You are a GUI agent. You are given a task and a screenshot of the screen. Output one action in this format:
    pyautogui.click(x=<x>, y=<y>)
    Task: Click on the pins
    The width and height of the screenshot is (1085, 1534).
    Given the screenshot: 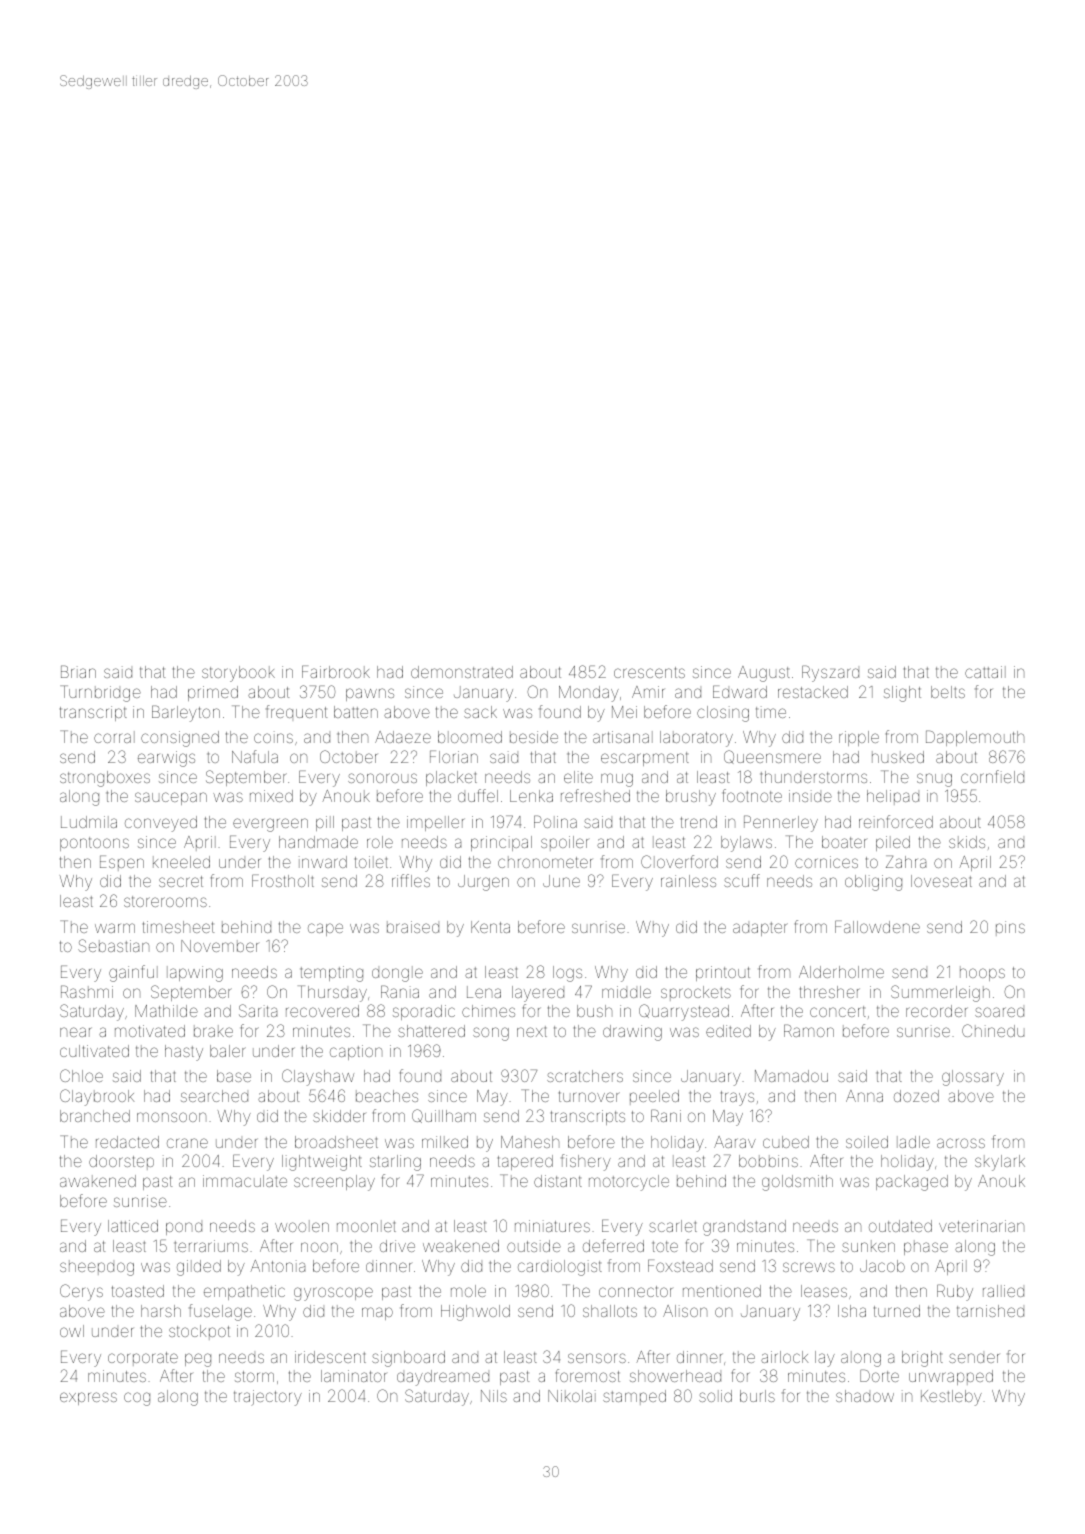 What is the action you would take?
    pyautogui.click(x=1010, y=928)
